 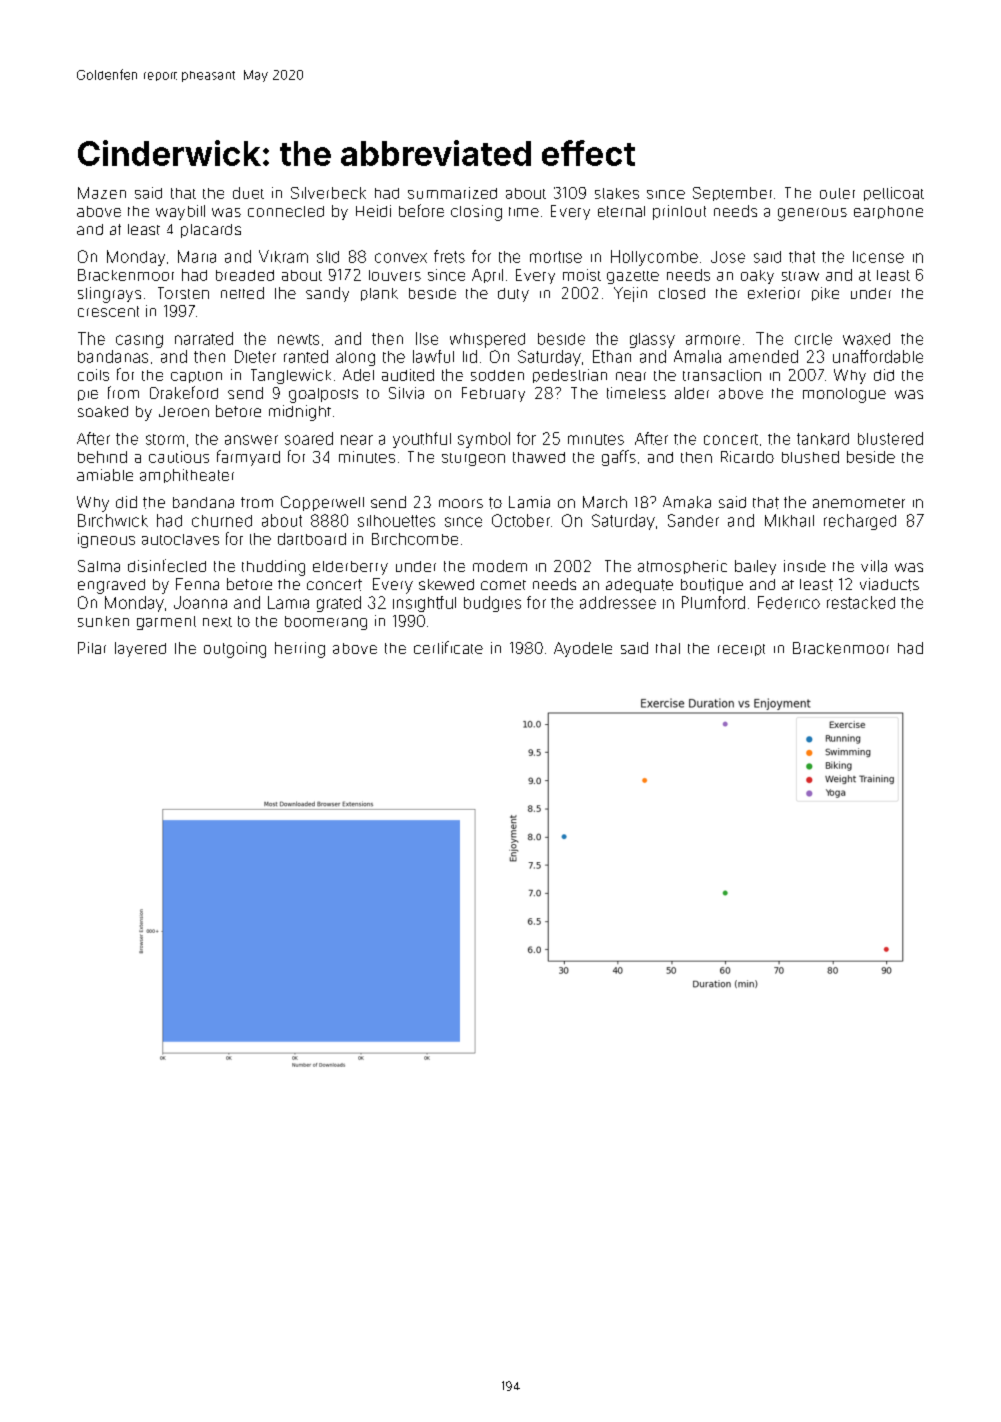 What do you see at coordinates (422, 440) in the screenshot?
I see `youthful` at bounding box center [422, 440].
